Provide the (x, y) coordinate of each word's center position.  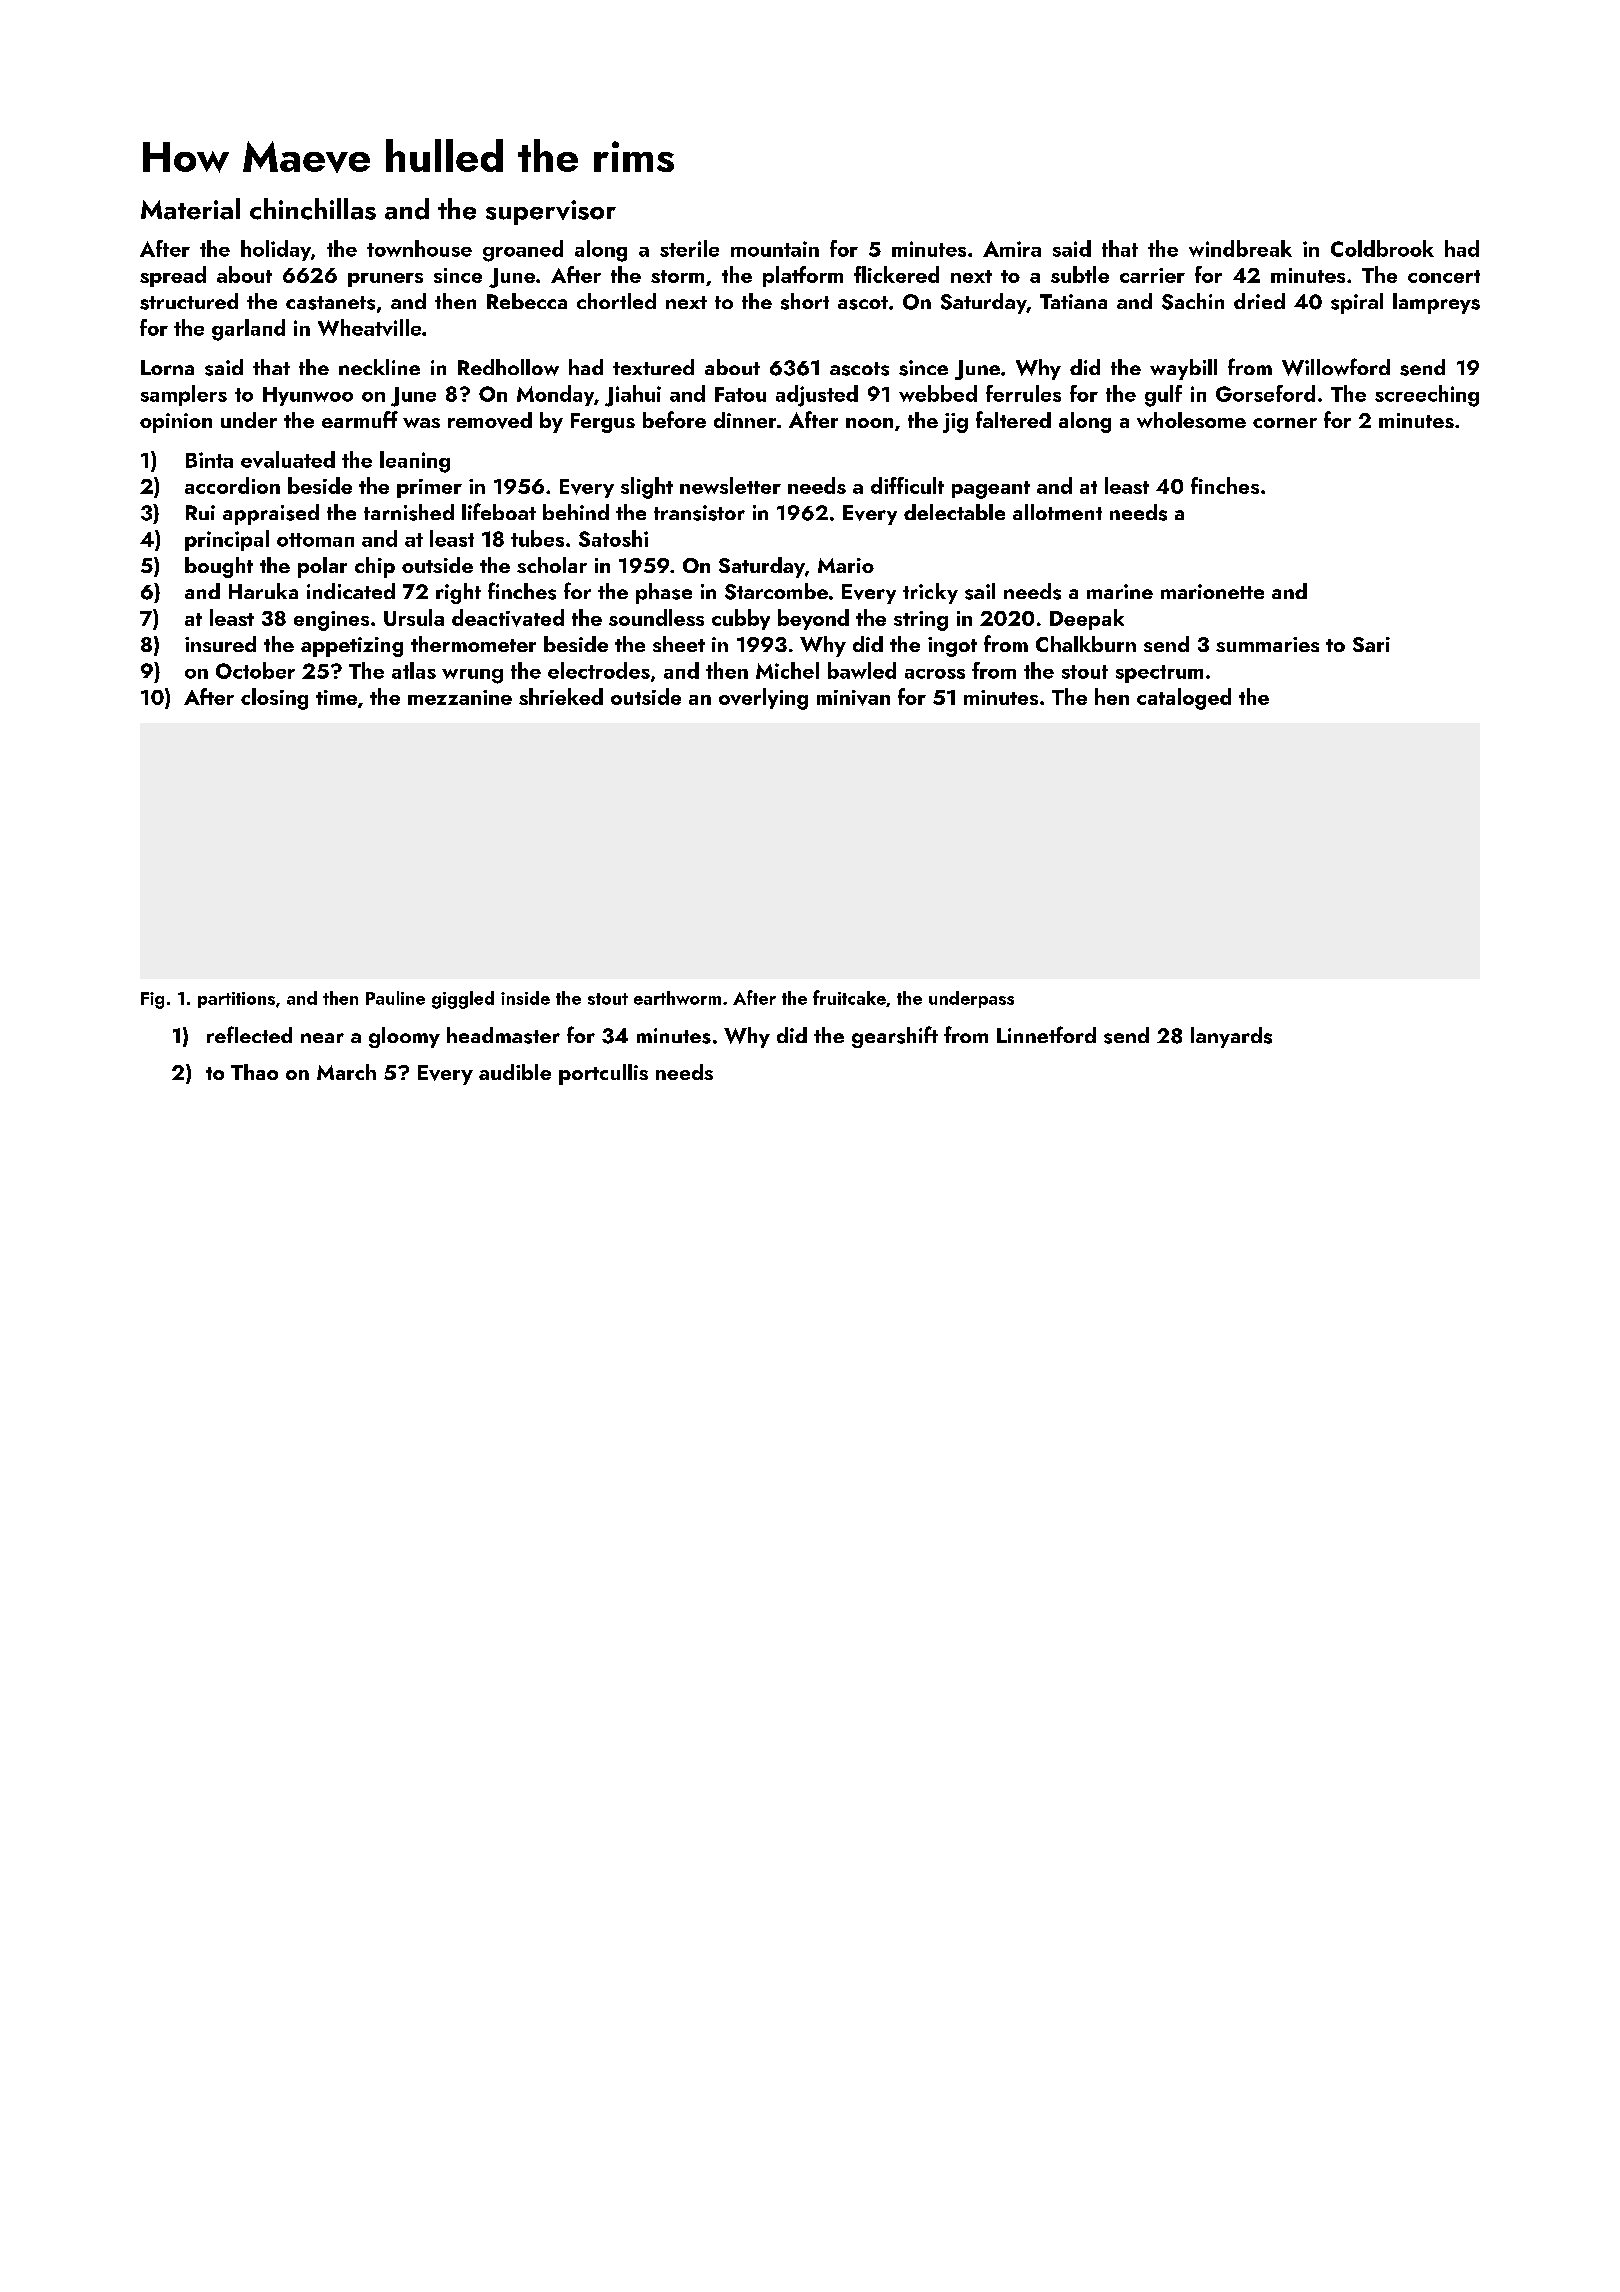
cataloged (1184, 699)
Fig (152, 1000)
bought (219, 567)
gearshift (895, 1037)
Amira (1012, 249)
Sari (1371, 644)
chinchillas (313, 209)
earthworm (677, 998)
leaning (415, 462)
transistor (699, 513)
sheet (679, 644)
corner (1285, 423)
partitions (236, 1000)
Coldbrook (1382, 248)
